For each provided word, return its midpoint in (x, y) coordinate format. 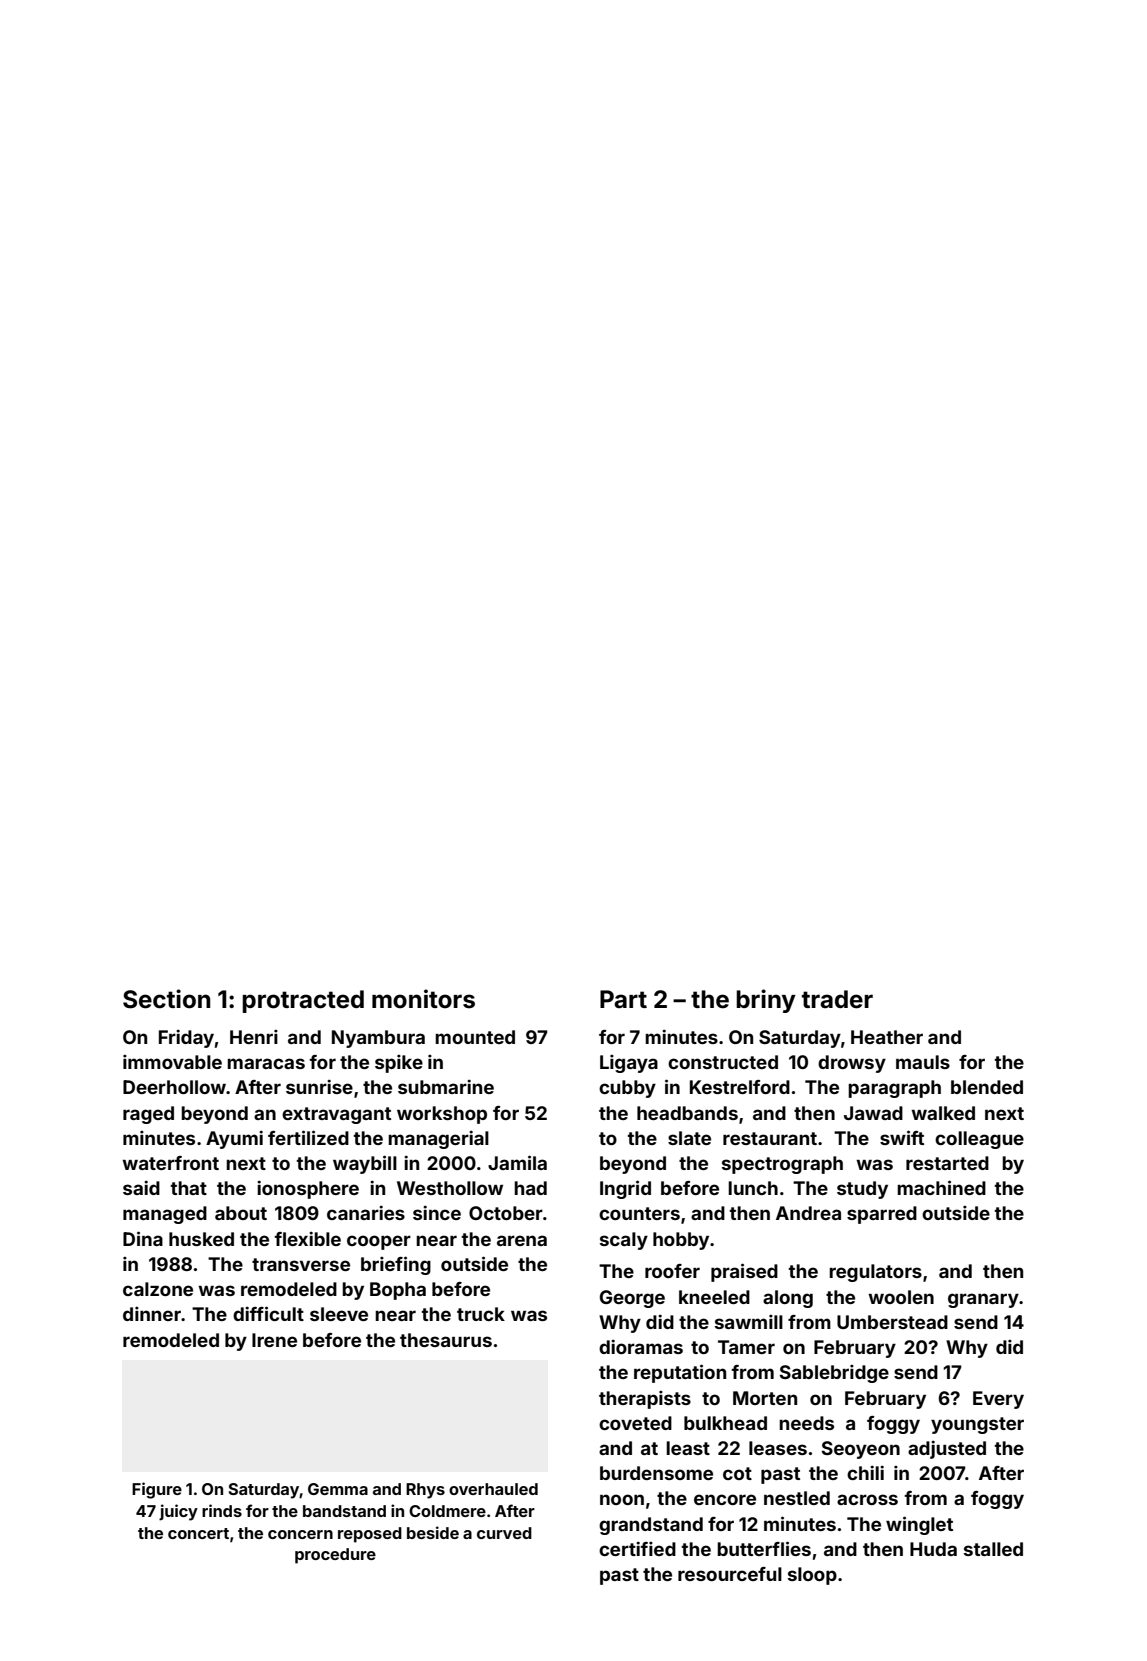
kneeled (714, 1297)
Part (623, 999)
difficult (268, 1313)
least (688, 1448)
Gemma (338, 1489)
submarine (446, 1086)
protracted (303, 1001)
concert (198, 1533)
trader (837, 999)
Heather (887, 1037)
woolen (901, 1297)
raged (148, 1115)
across (867, 1499)
